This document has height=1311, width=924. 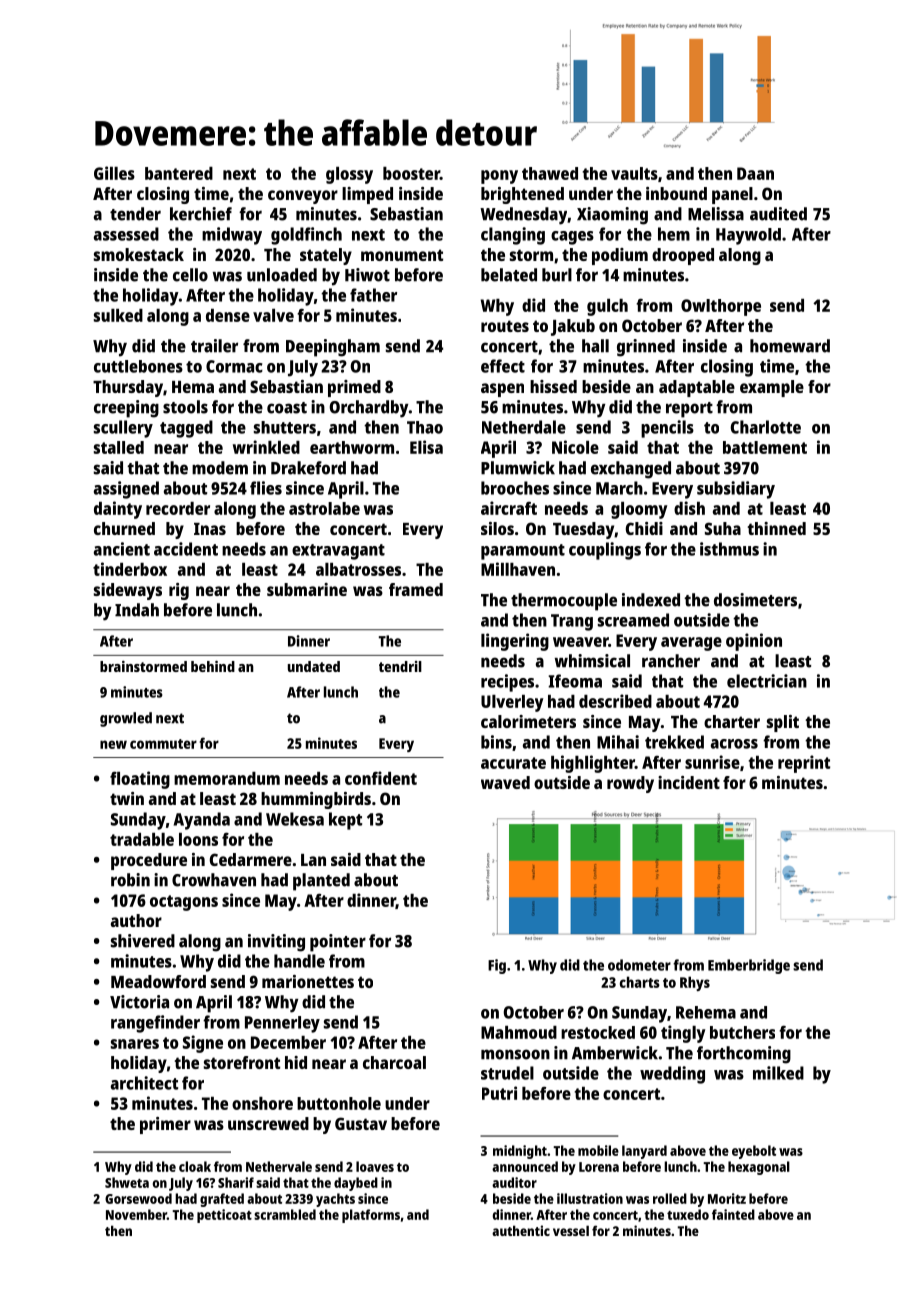 What do you see at coordinates (130, 880) in the document?
I see `robin` at bounding box center [130, 880].
